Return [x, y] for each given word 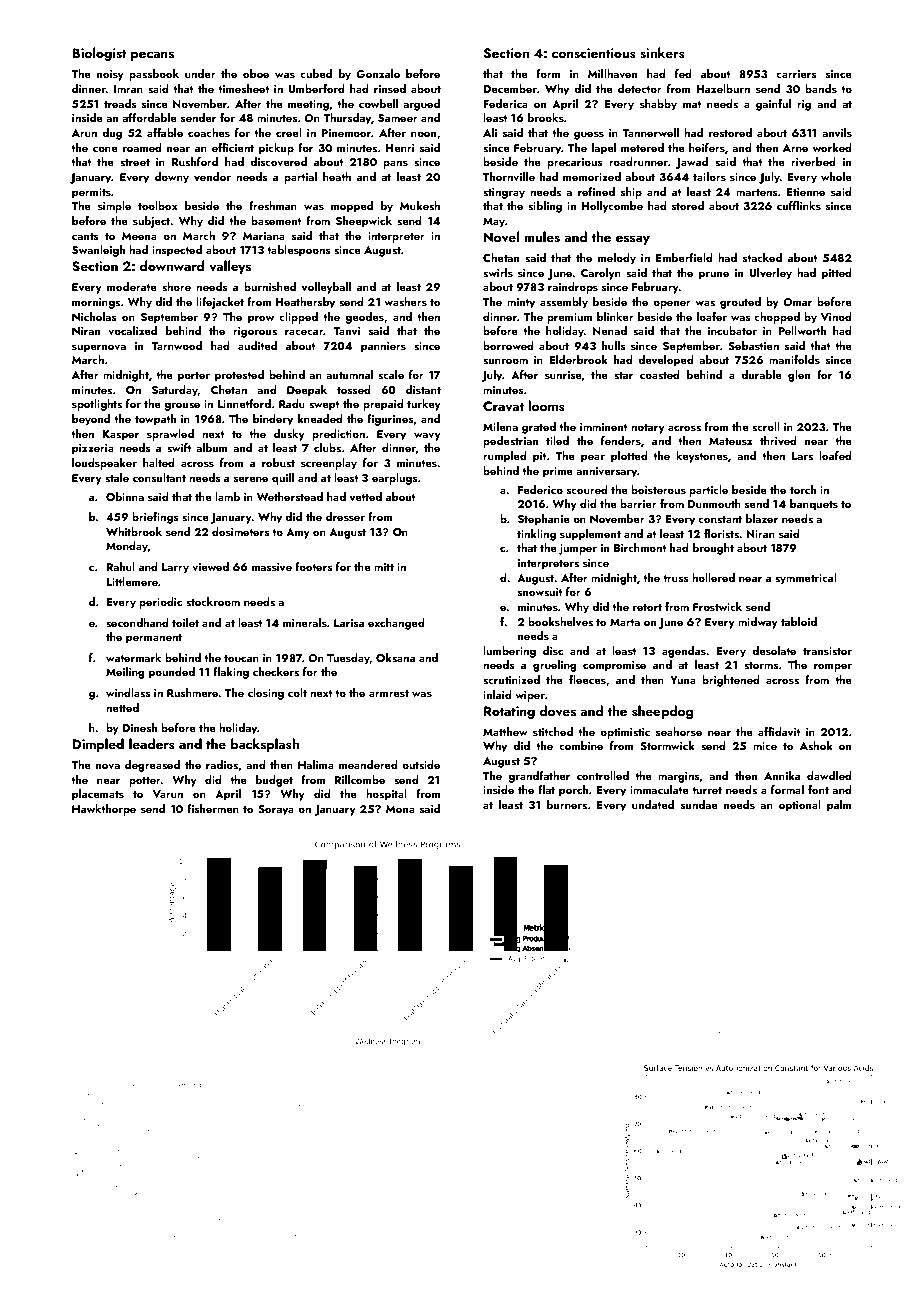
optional [800, 806]
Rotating [509, 712]
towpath [155, 420]
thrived [778, 440]
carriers [796, 74]
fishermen [213, 808]
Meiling [125, 673]
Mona [400, 809]
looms [546, 405]
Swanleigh [98, 251]
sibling [545, 207]
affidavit [779, 731]
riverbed [813, 161]
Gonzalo [378, 73]
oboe [256, 73]
